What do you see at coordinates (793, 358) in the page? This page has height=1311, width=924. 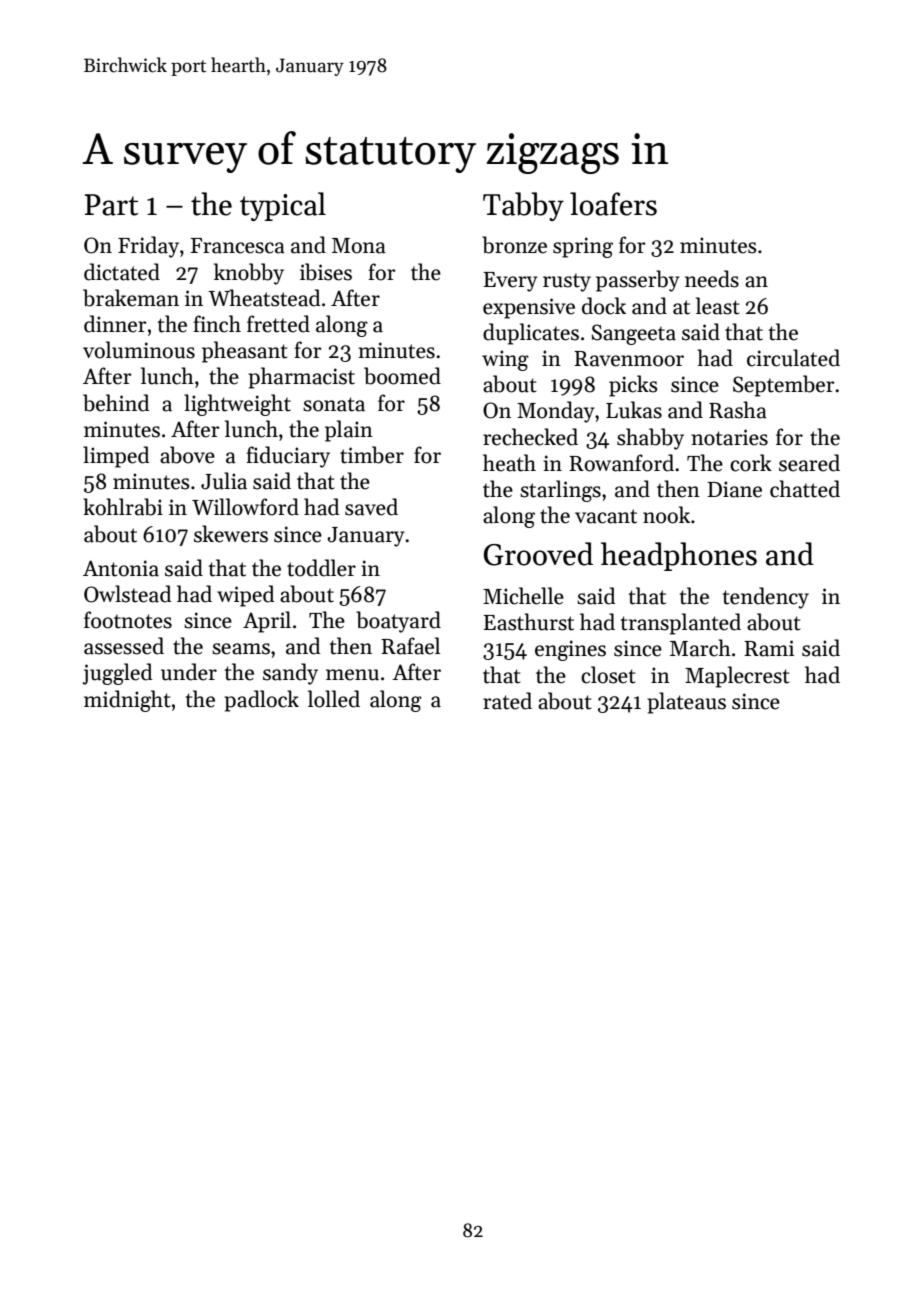 I see `circulated` at bounding box center [793, 358].
